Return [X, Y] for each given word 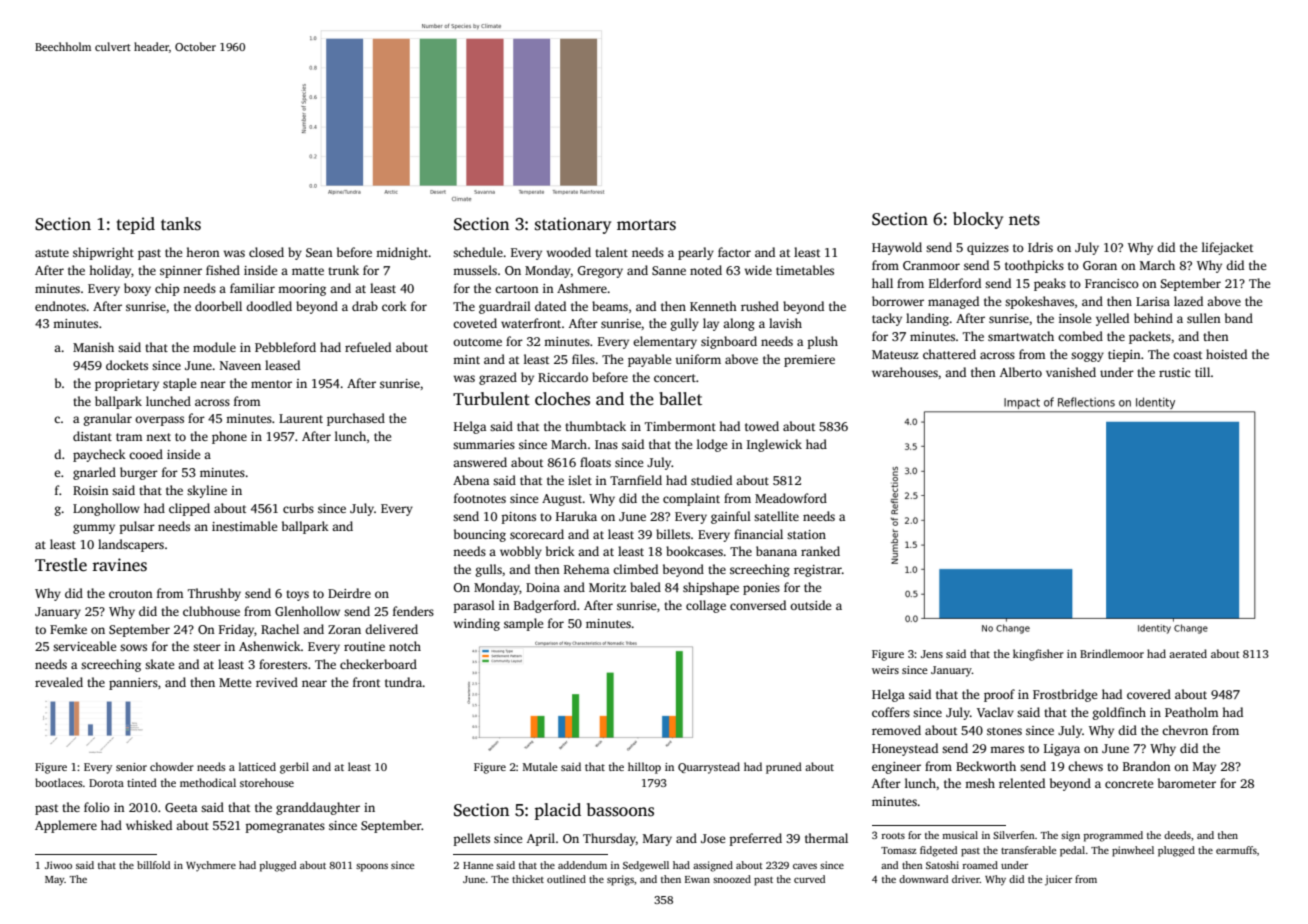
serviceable [84, 646]
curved [809, 879]
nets [1024, 220]
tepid [136, 225]
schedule [478, 252]
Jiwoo [58, 865]
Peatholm [1191, 712]
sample [523, 624]
